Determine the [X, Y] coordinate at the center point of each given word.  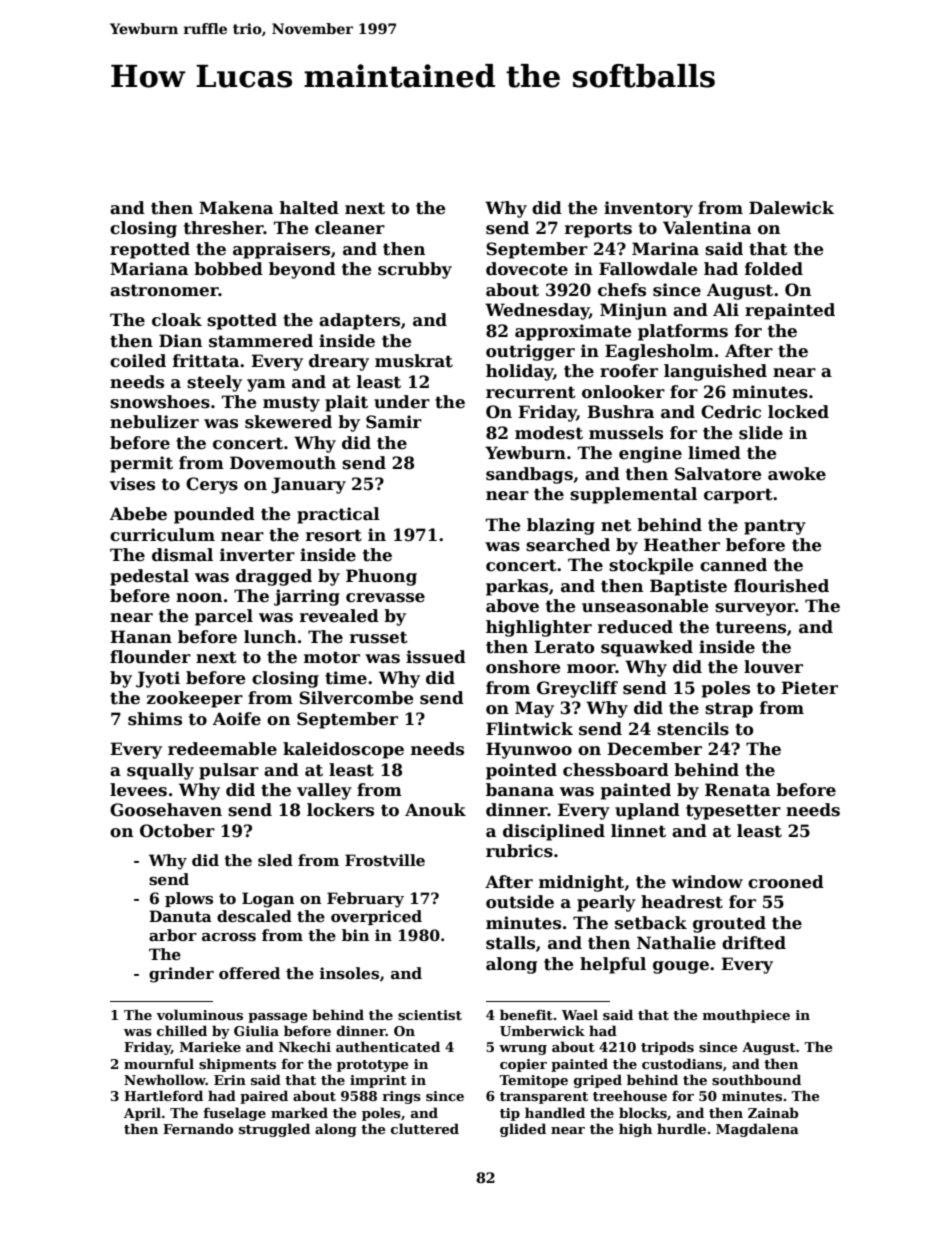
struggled [274, 1130]
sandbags [529, 475]
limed [714, 453]
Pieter [809, 688]
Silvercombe [356, 698]
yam [266, 385]
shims [155, 719]
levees [138, 790]
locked [798, 412]
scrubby [415, 270]
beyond [302, 270]
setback [651, 923]
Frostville [385, 860]
